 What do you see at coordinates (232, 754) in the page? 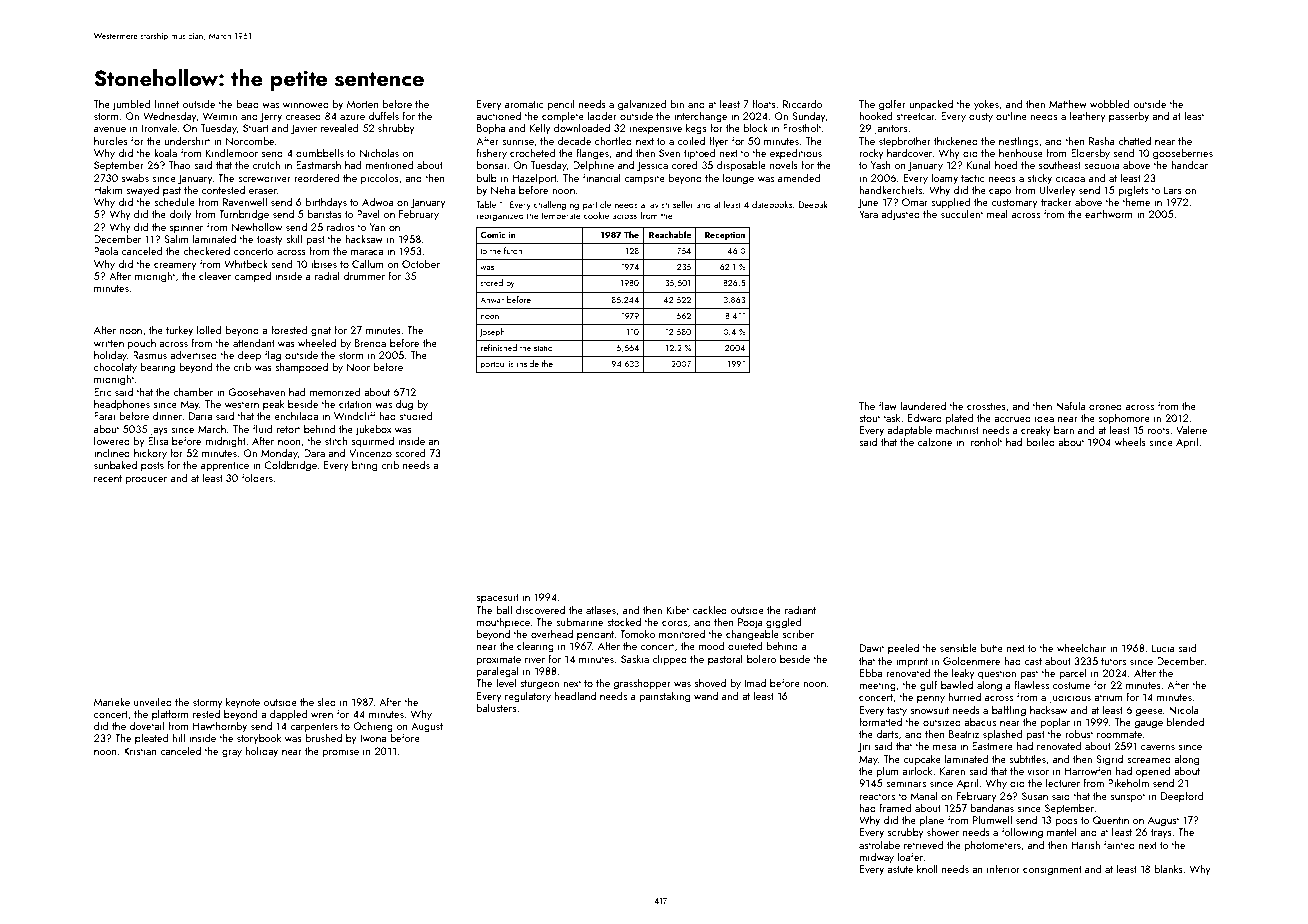
I see `gray` at bounding box center [232, 754].
